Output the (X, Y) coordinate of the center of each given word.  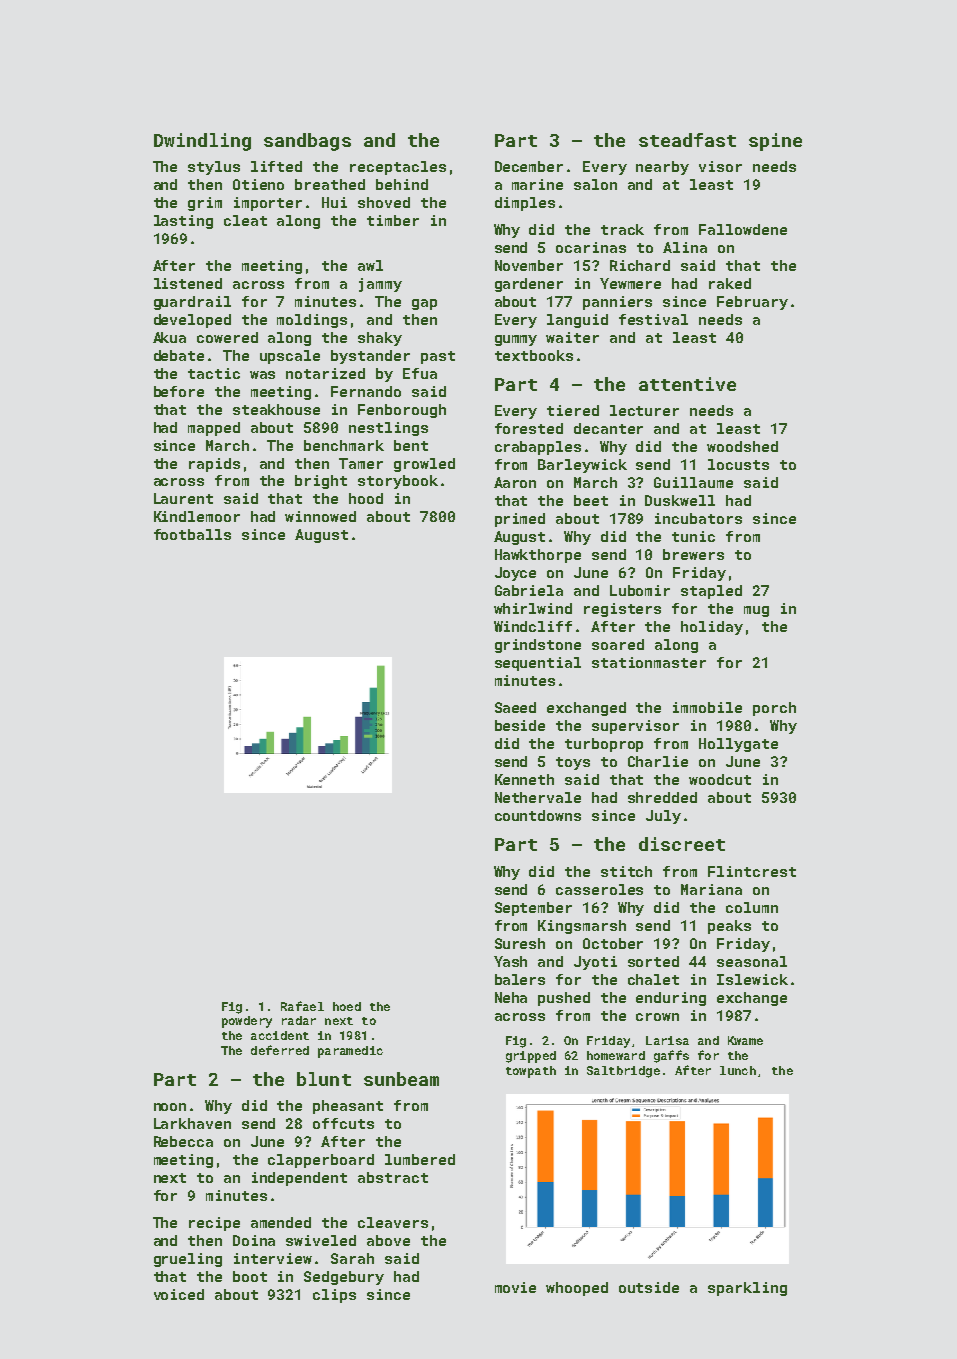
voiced (179, 1294)
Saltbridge (623, 1072)
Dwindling (202, 142)
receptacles (398, 168)
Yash (510, 961)
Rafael (302, 1006)
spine (775, 142)
